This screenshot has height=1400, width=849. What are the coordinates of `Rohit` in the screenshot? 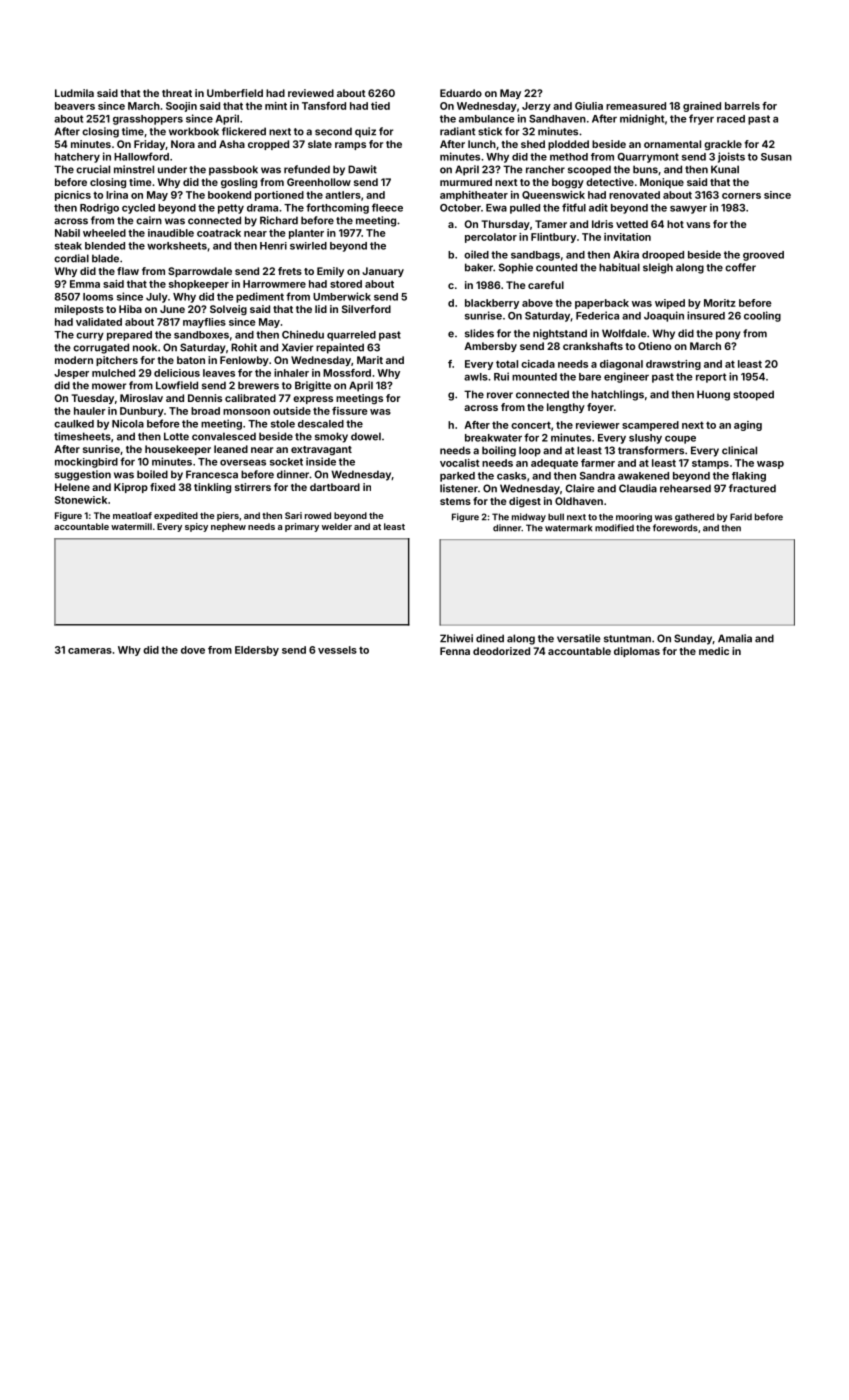 It's located at (244, 347).
